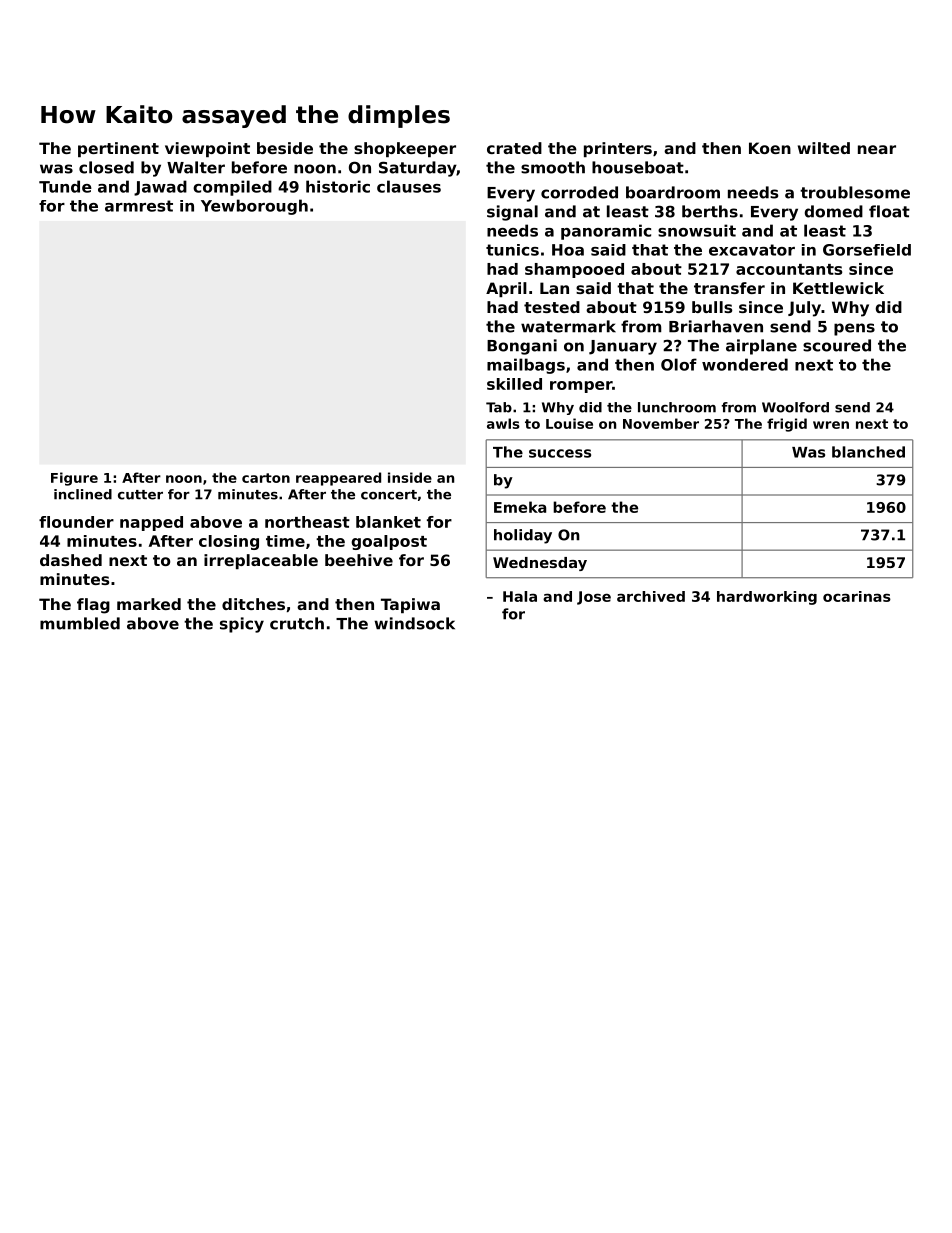 The image size is (952, 1233). I want to click on ocarinas, so click(857, 596).
